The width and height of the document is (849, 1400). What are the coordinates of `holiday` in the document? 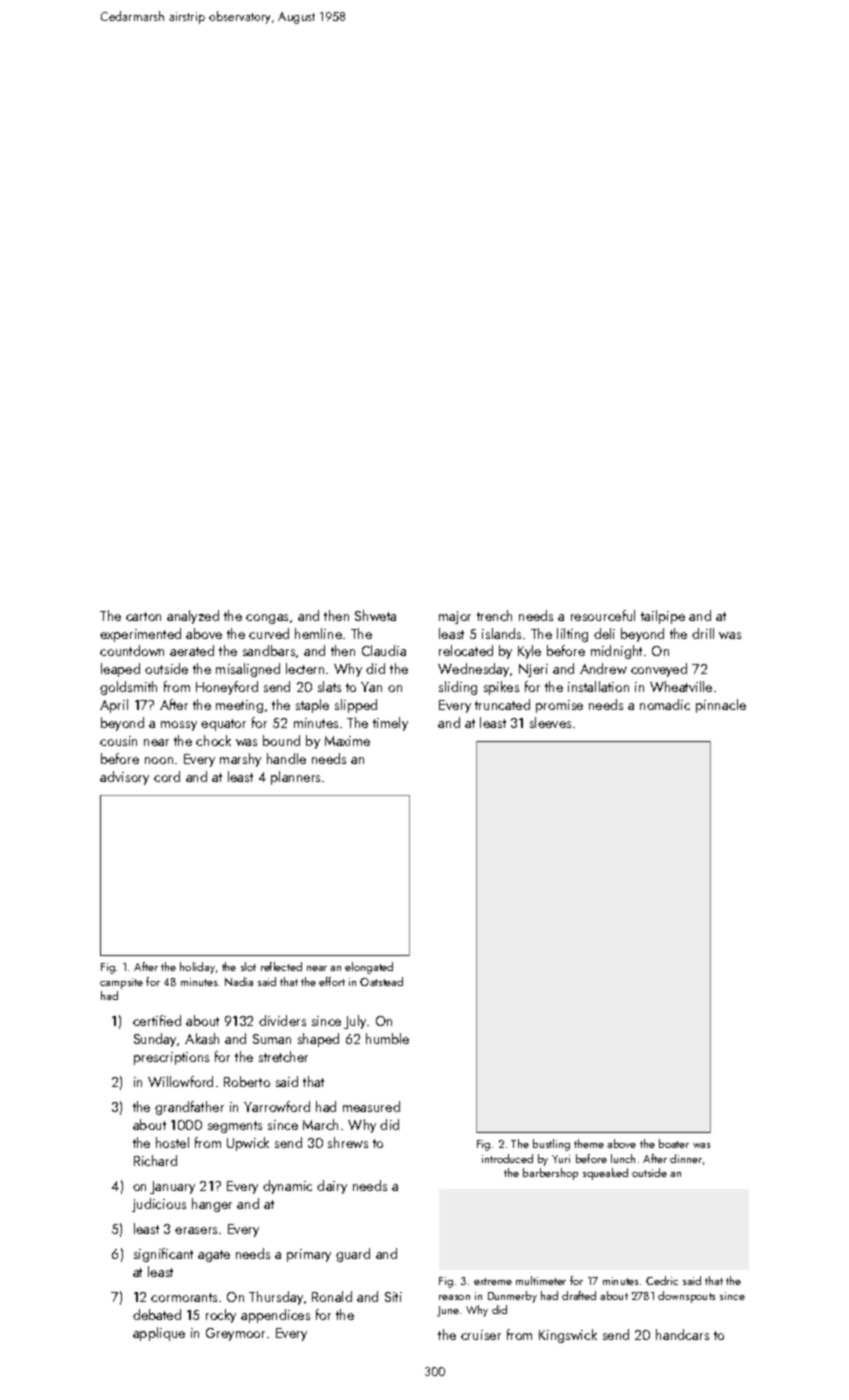 It's located at (197, 968).
